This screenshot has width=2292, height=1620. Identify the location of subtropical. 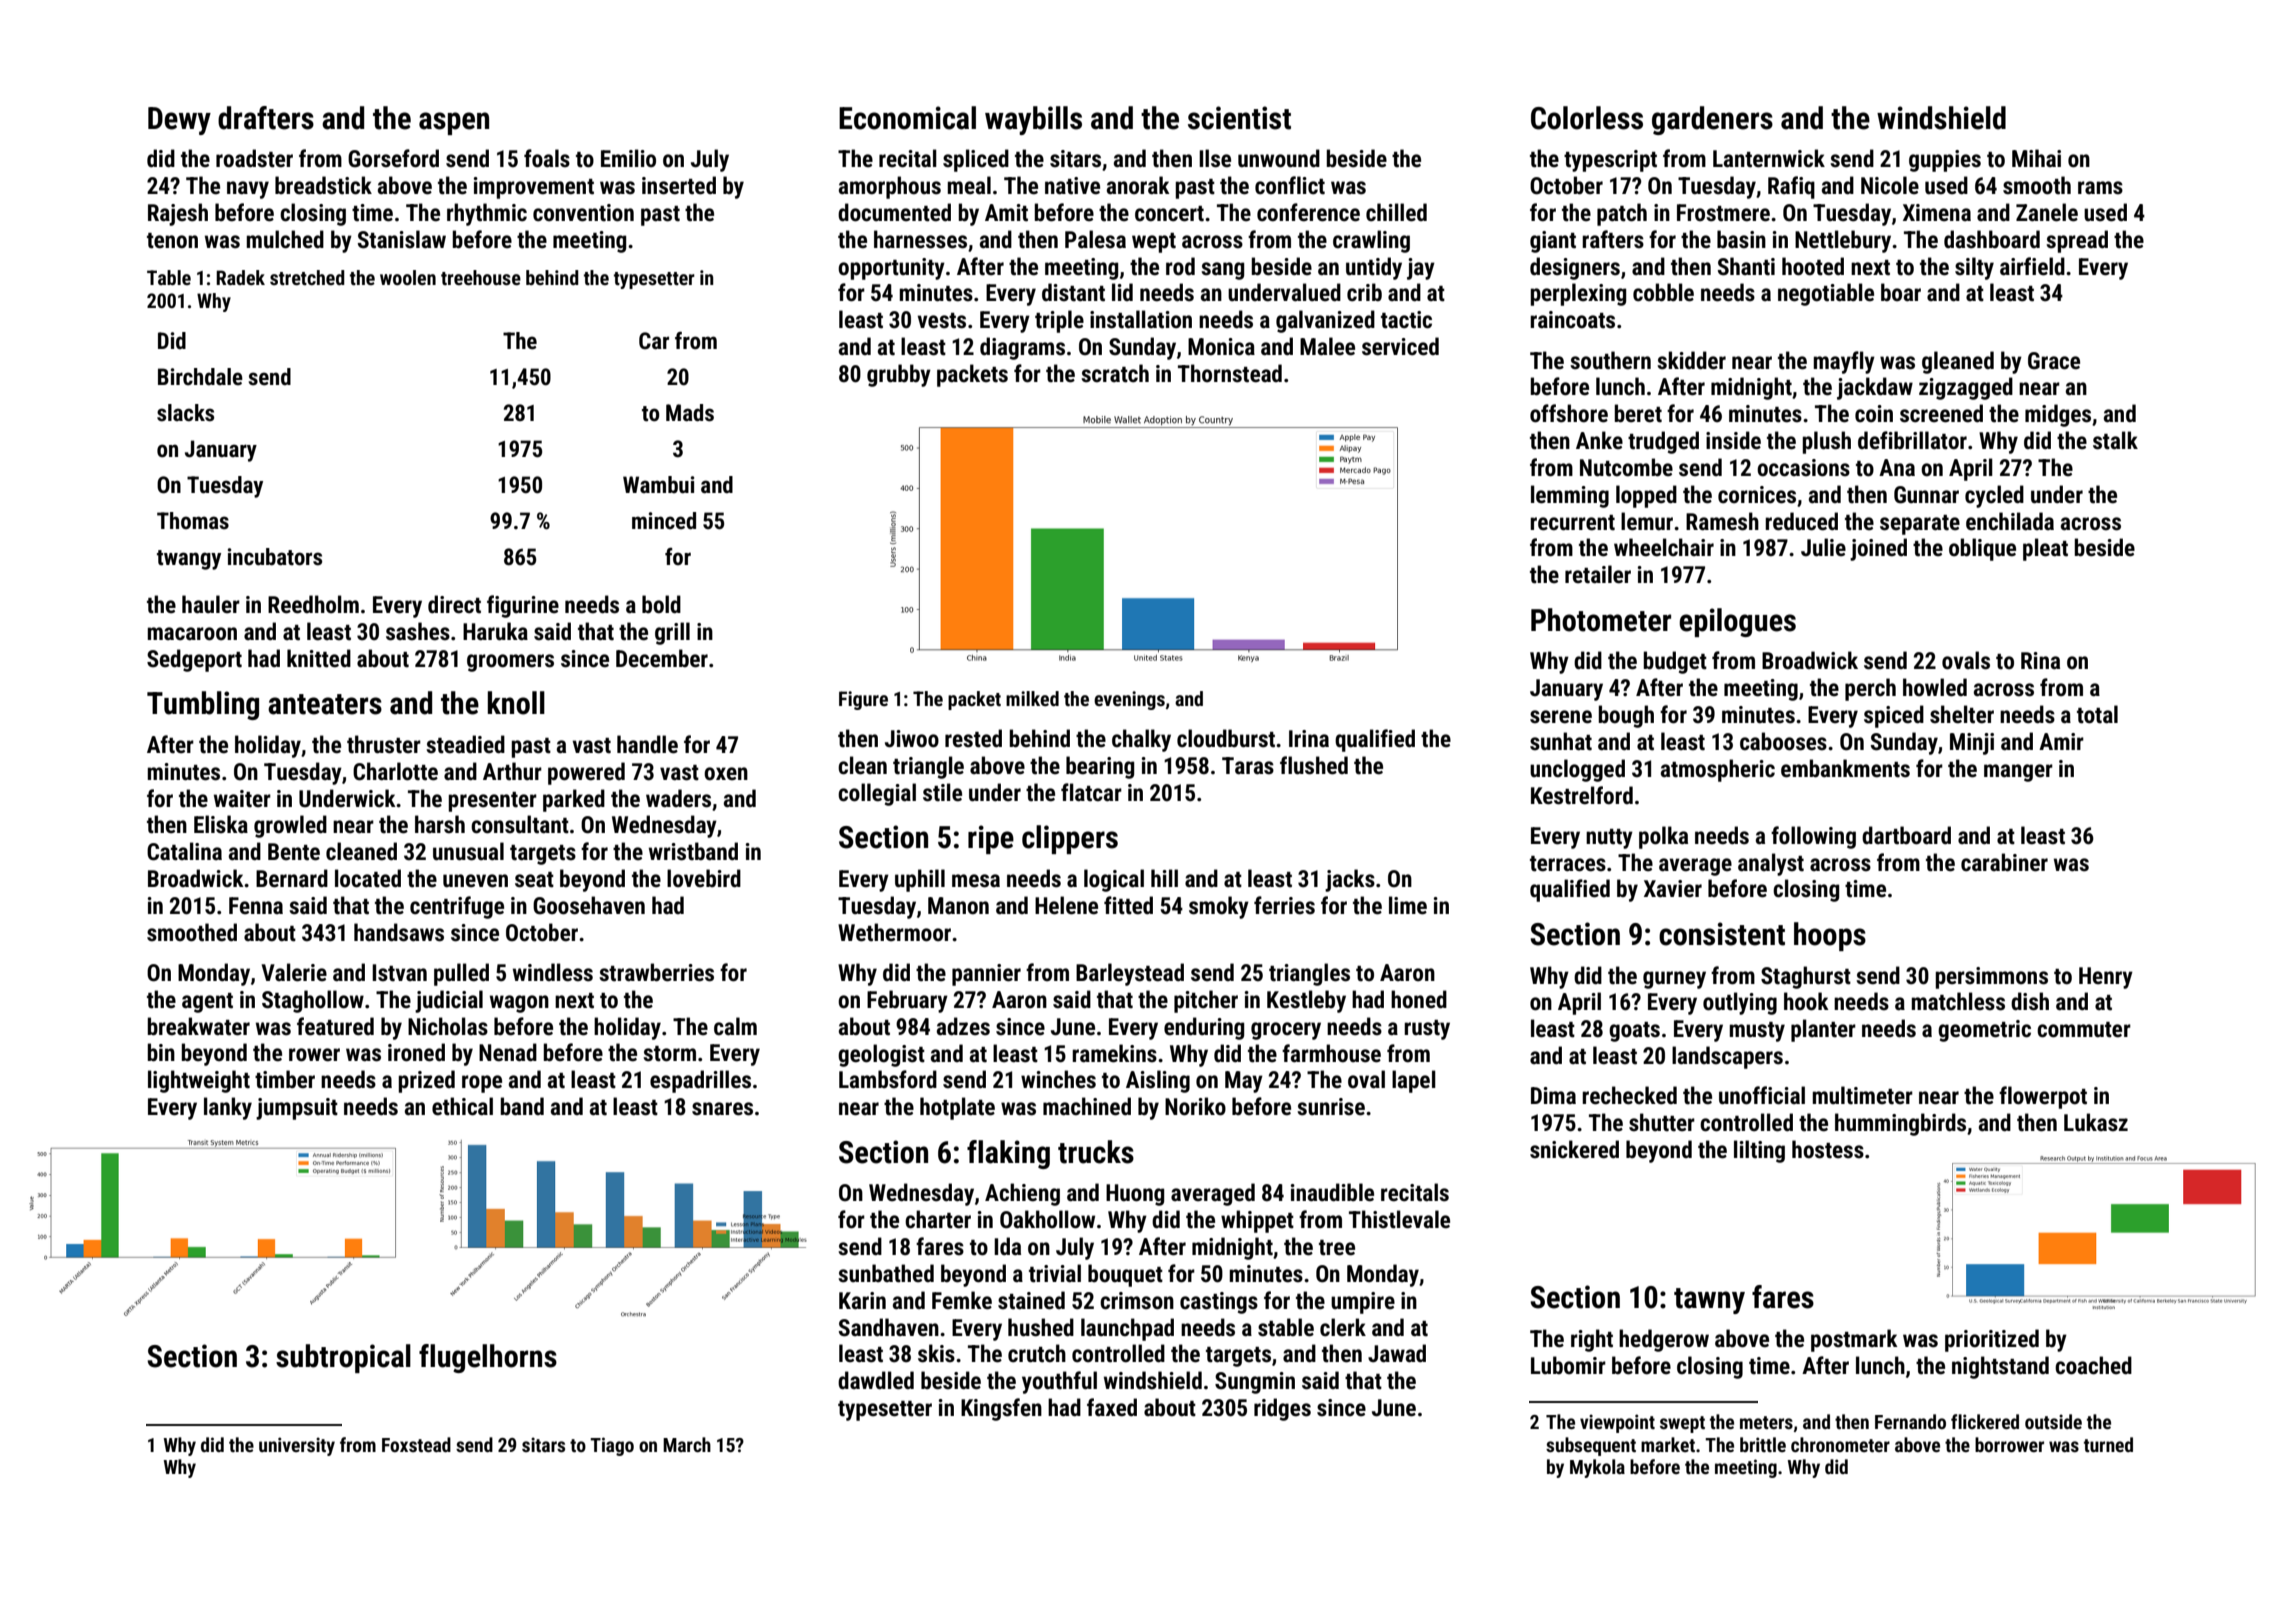
(343, 1358).
